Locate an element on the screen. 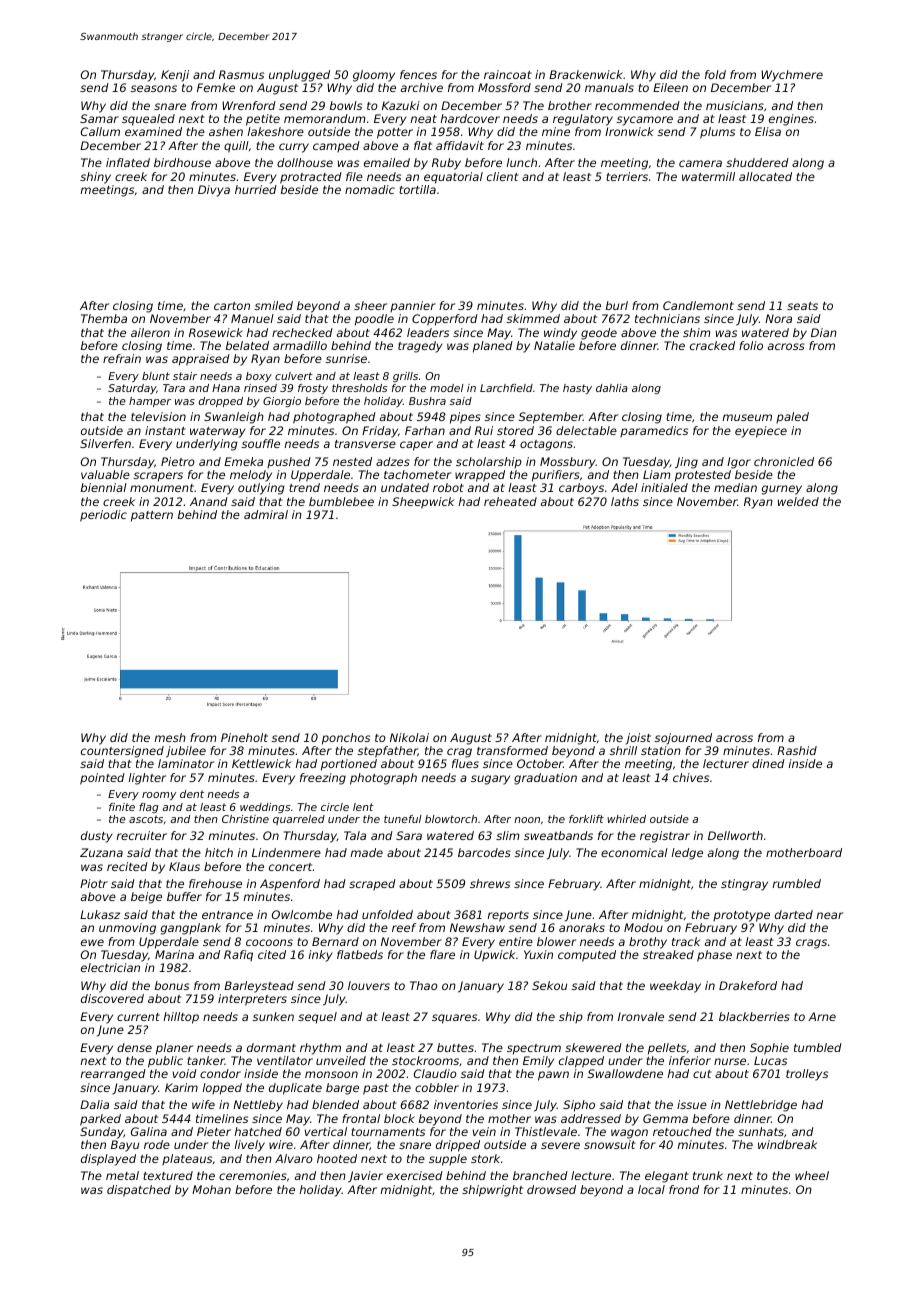  Wychmere is located at coordinates (792, 76).
